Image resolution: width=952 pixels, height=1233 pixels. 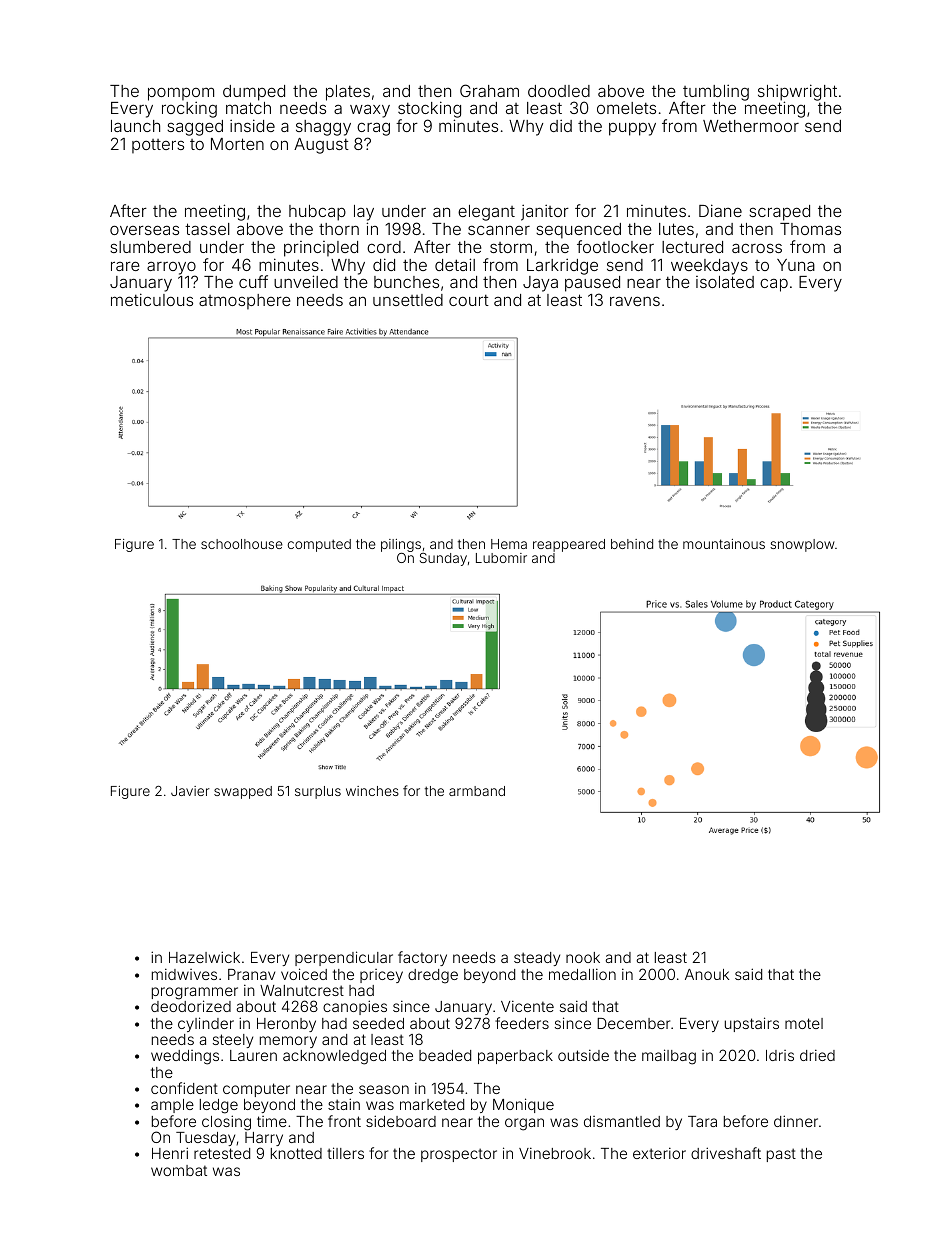 What do you see at coordinates (804, 1023) in the document?
I see `motel` at bounding box center [804, 1023].
